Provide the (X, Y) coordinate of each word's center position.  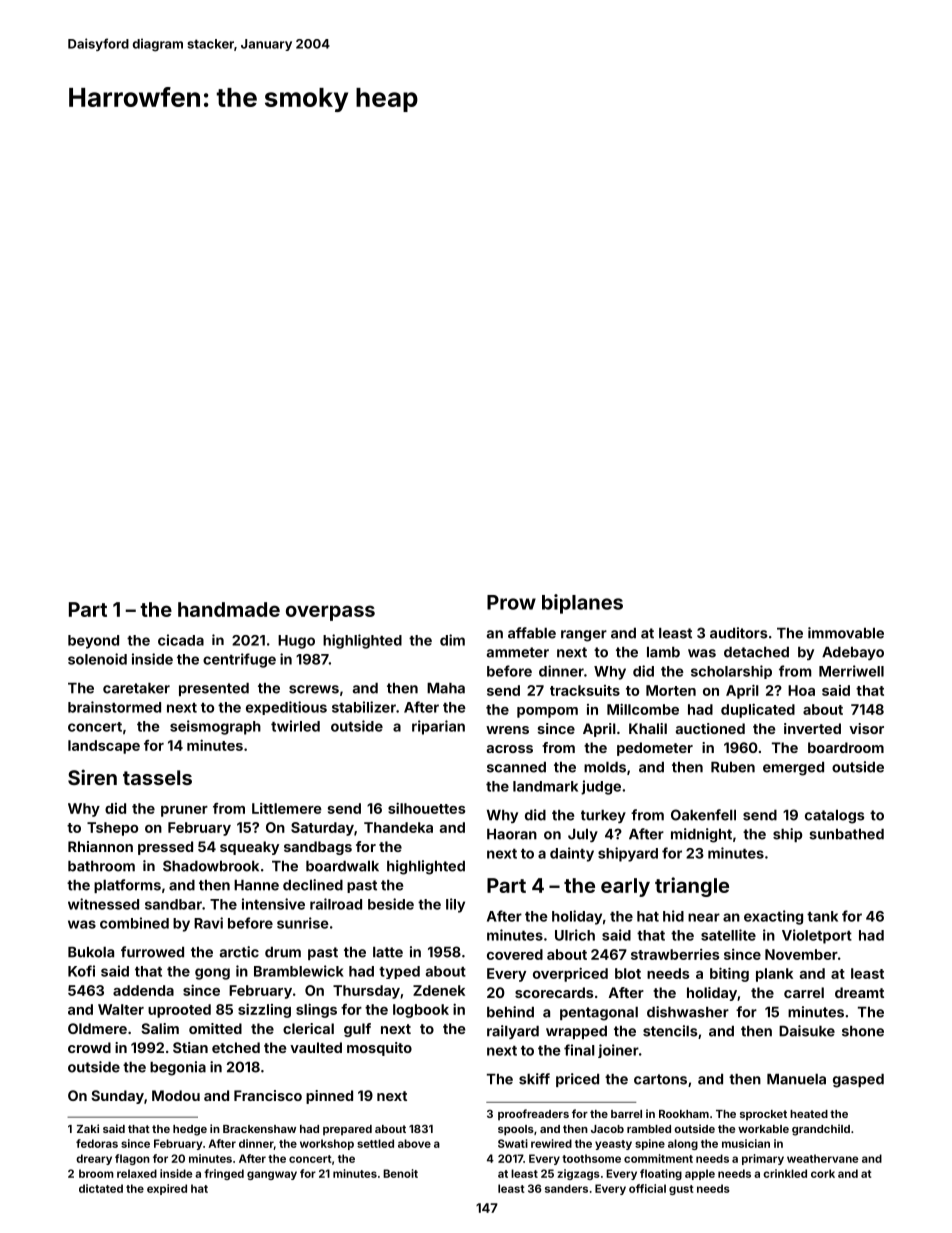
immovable (846, 633)
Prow (511, 602)
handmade (229, 609)
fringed (224, 1174)
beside (391, 904)
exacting (773, 917)
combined (134, 923)
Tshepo (112, 829)
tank (822, 916)
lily (455, 905)
